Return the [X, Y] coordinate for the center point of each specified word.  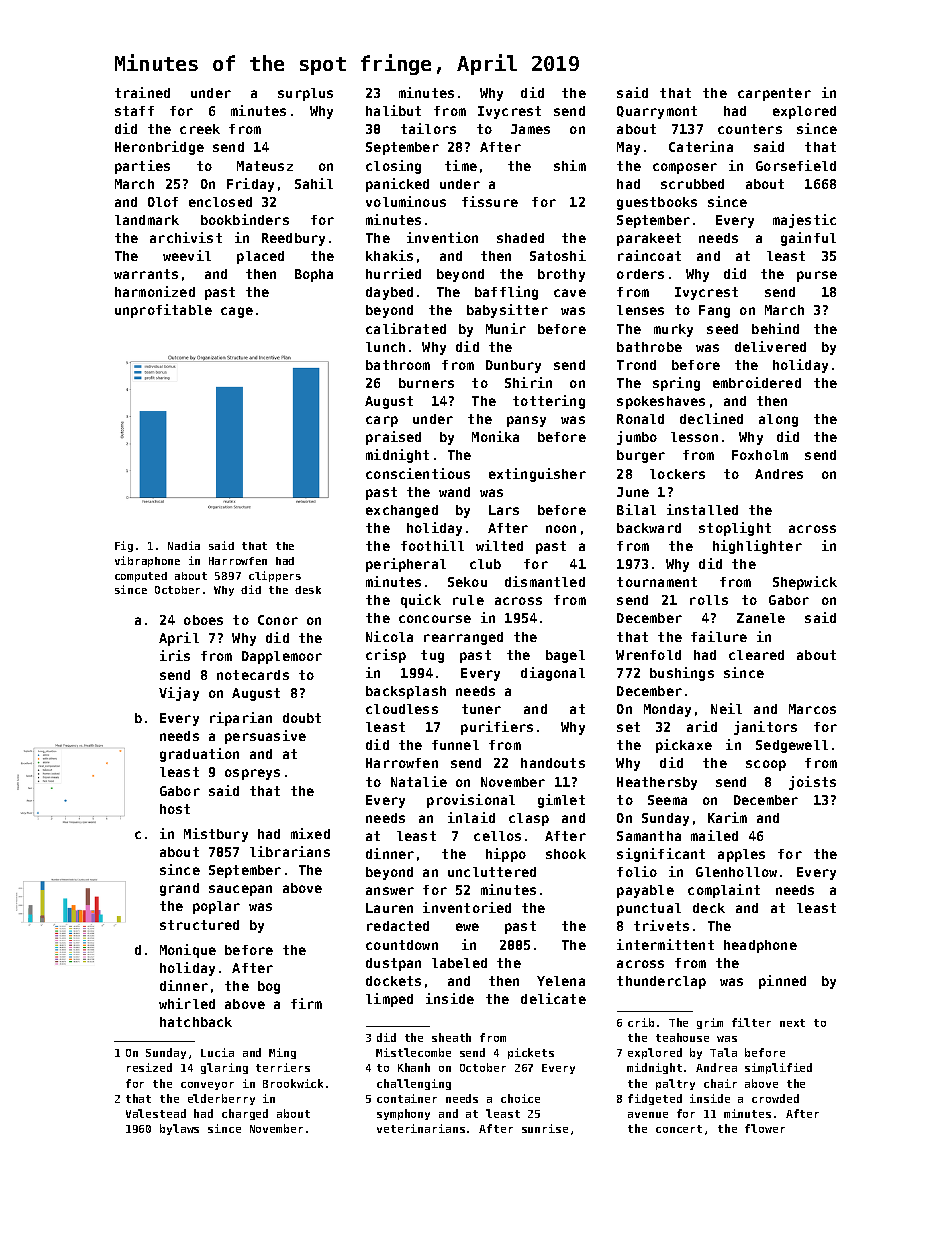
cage [237, 312]
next [792, 1023]
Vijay [179, 694]
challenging [414, 1084]
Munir [506, 328]
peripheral [406, 565]
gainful [808, 239]
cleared [756, 655]
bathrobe [649, 347]
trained [142, 92]
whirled [187, 1003]
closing [393, 167]
